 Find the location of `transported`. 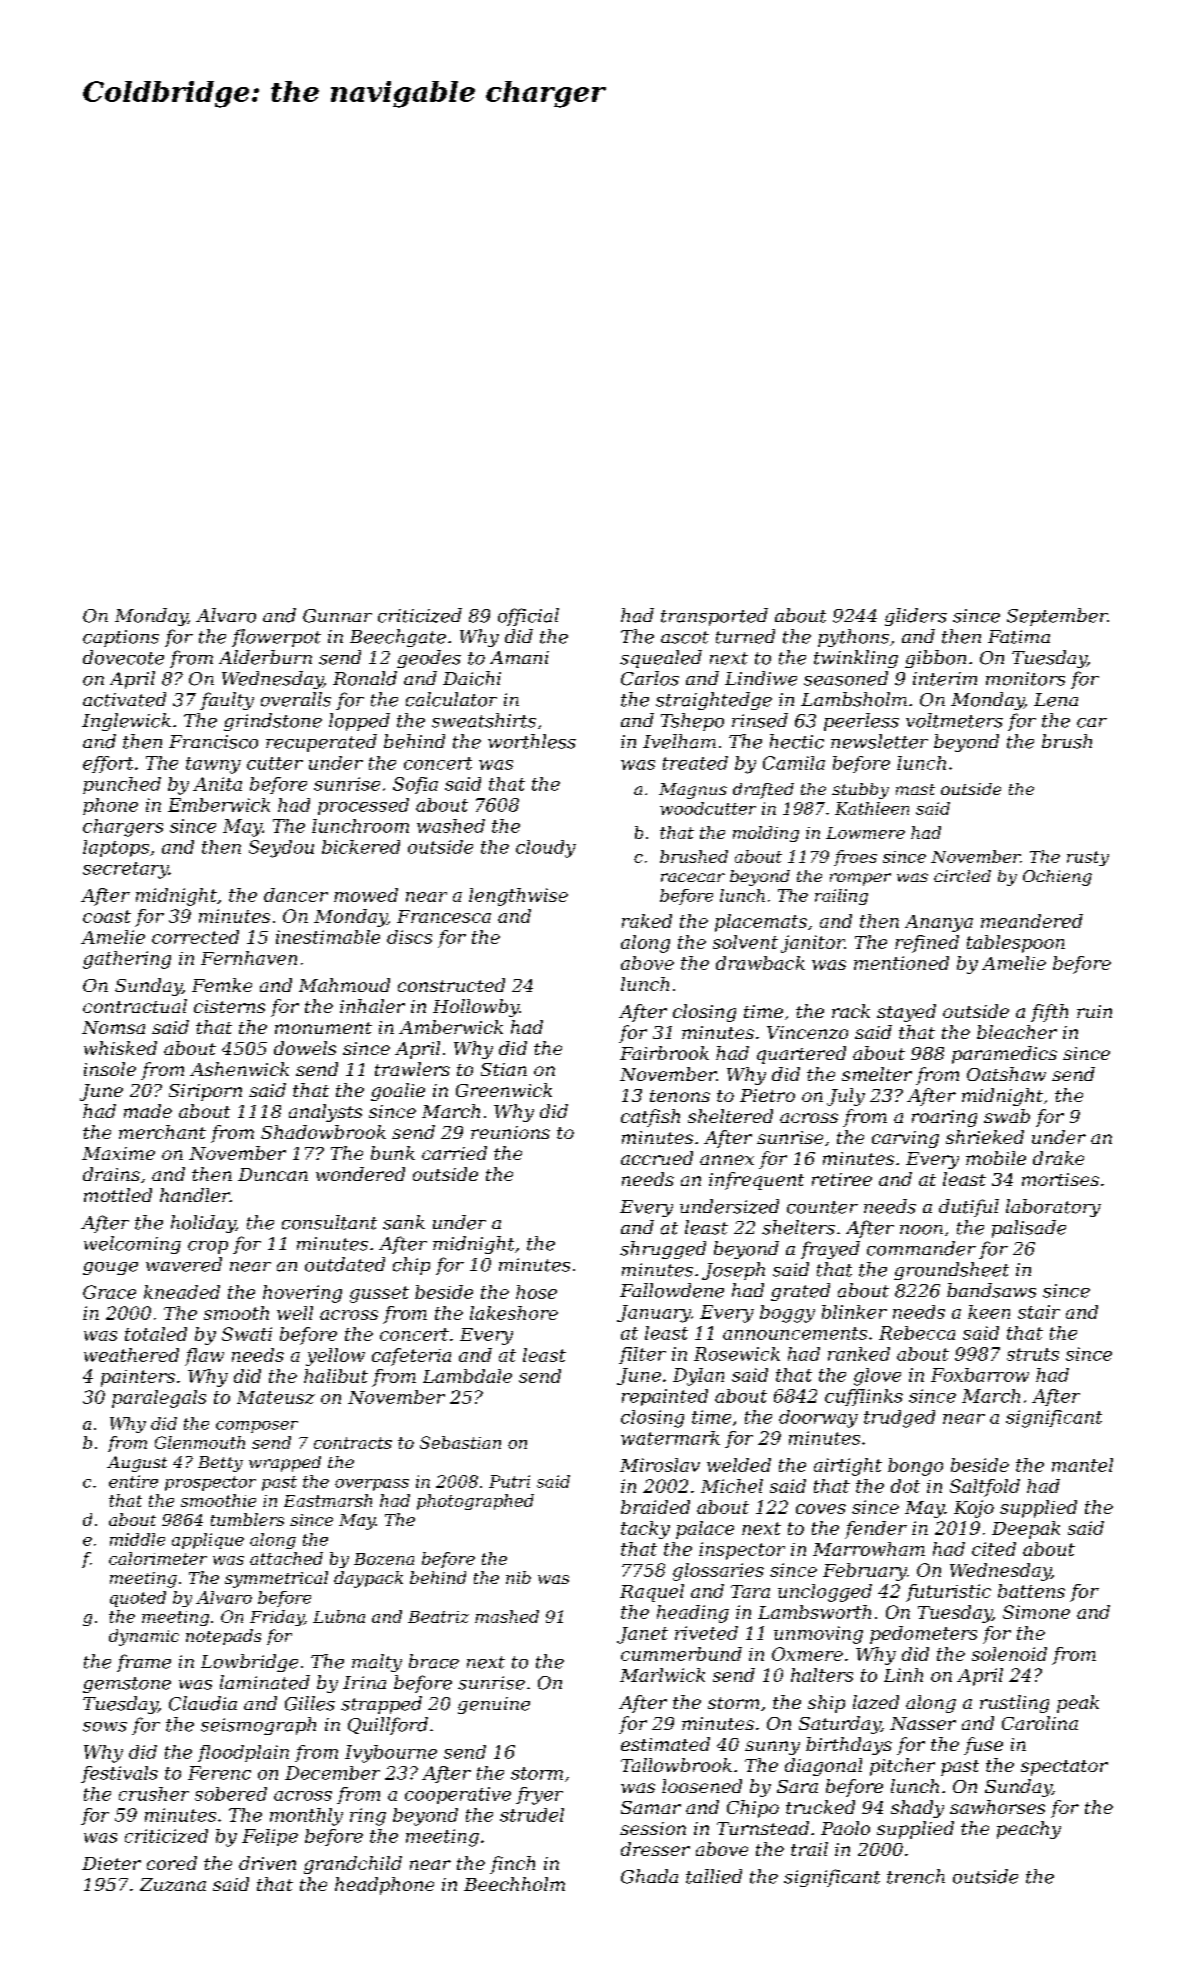

transported is located at coordinates (714, 617).
